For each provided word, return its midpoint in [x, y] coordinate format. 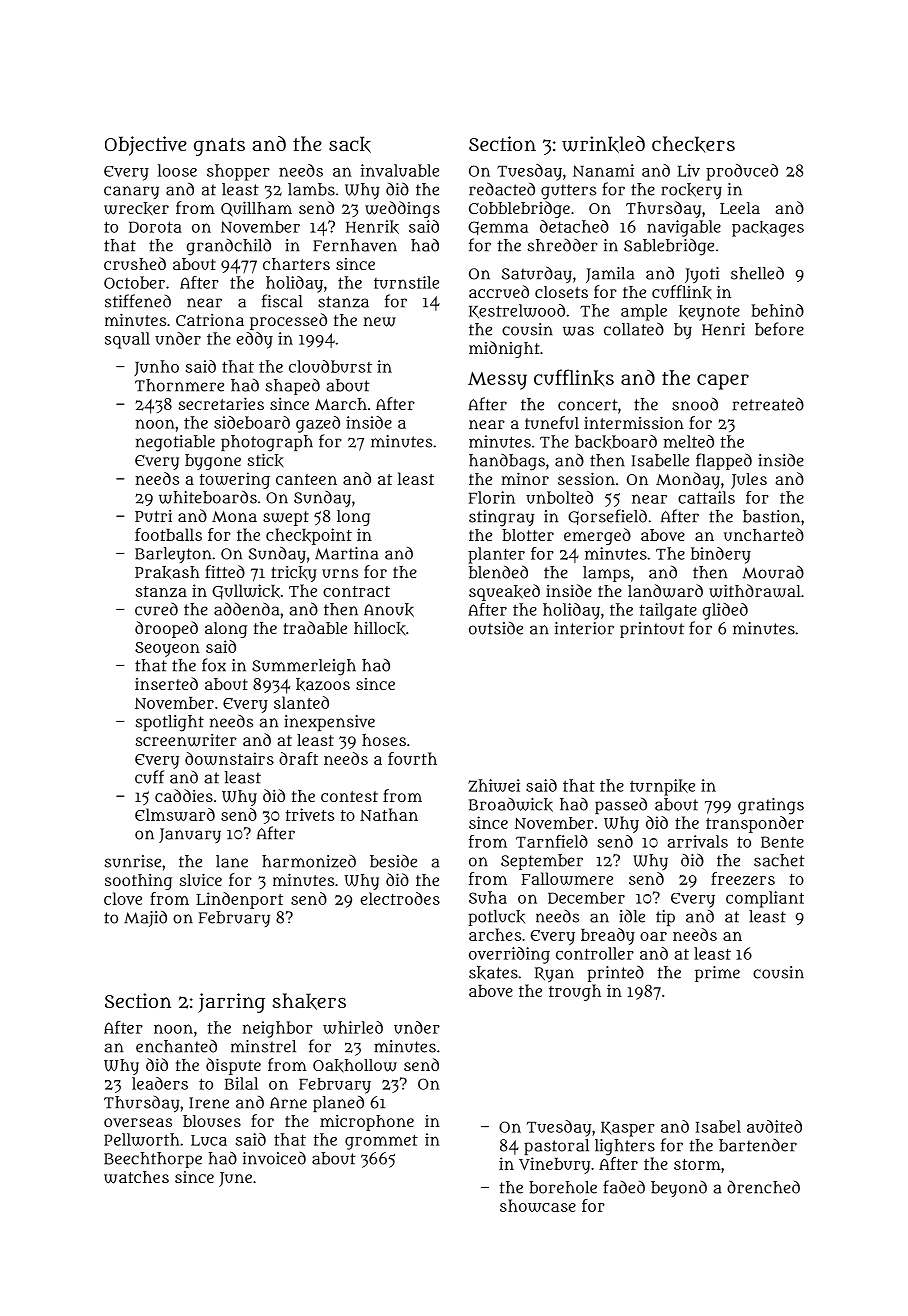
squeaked [504, 592]
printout [652, 630]
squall [127, 340]
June [235, 1179]
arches [495, 934]
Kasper [628, 1129]
